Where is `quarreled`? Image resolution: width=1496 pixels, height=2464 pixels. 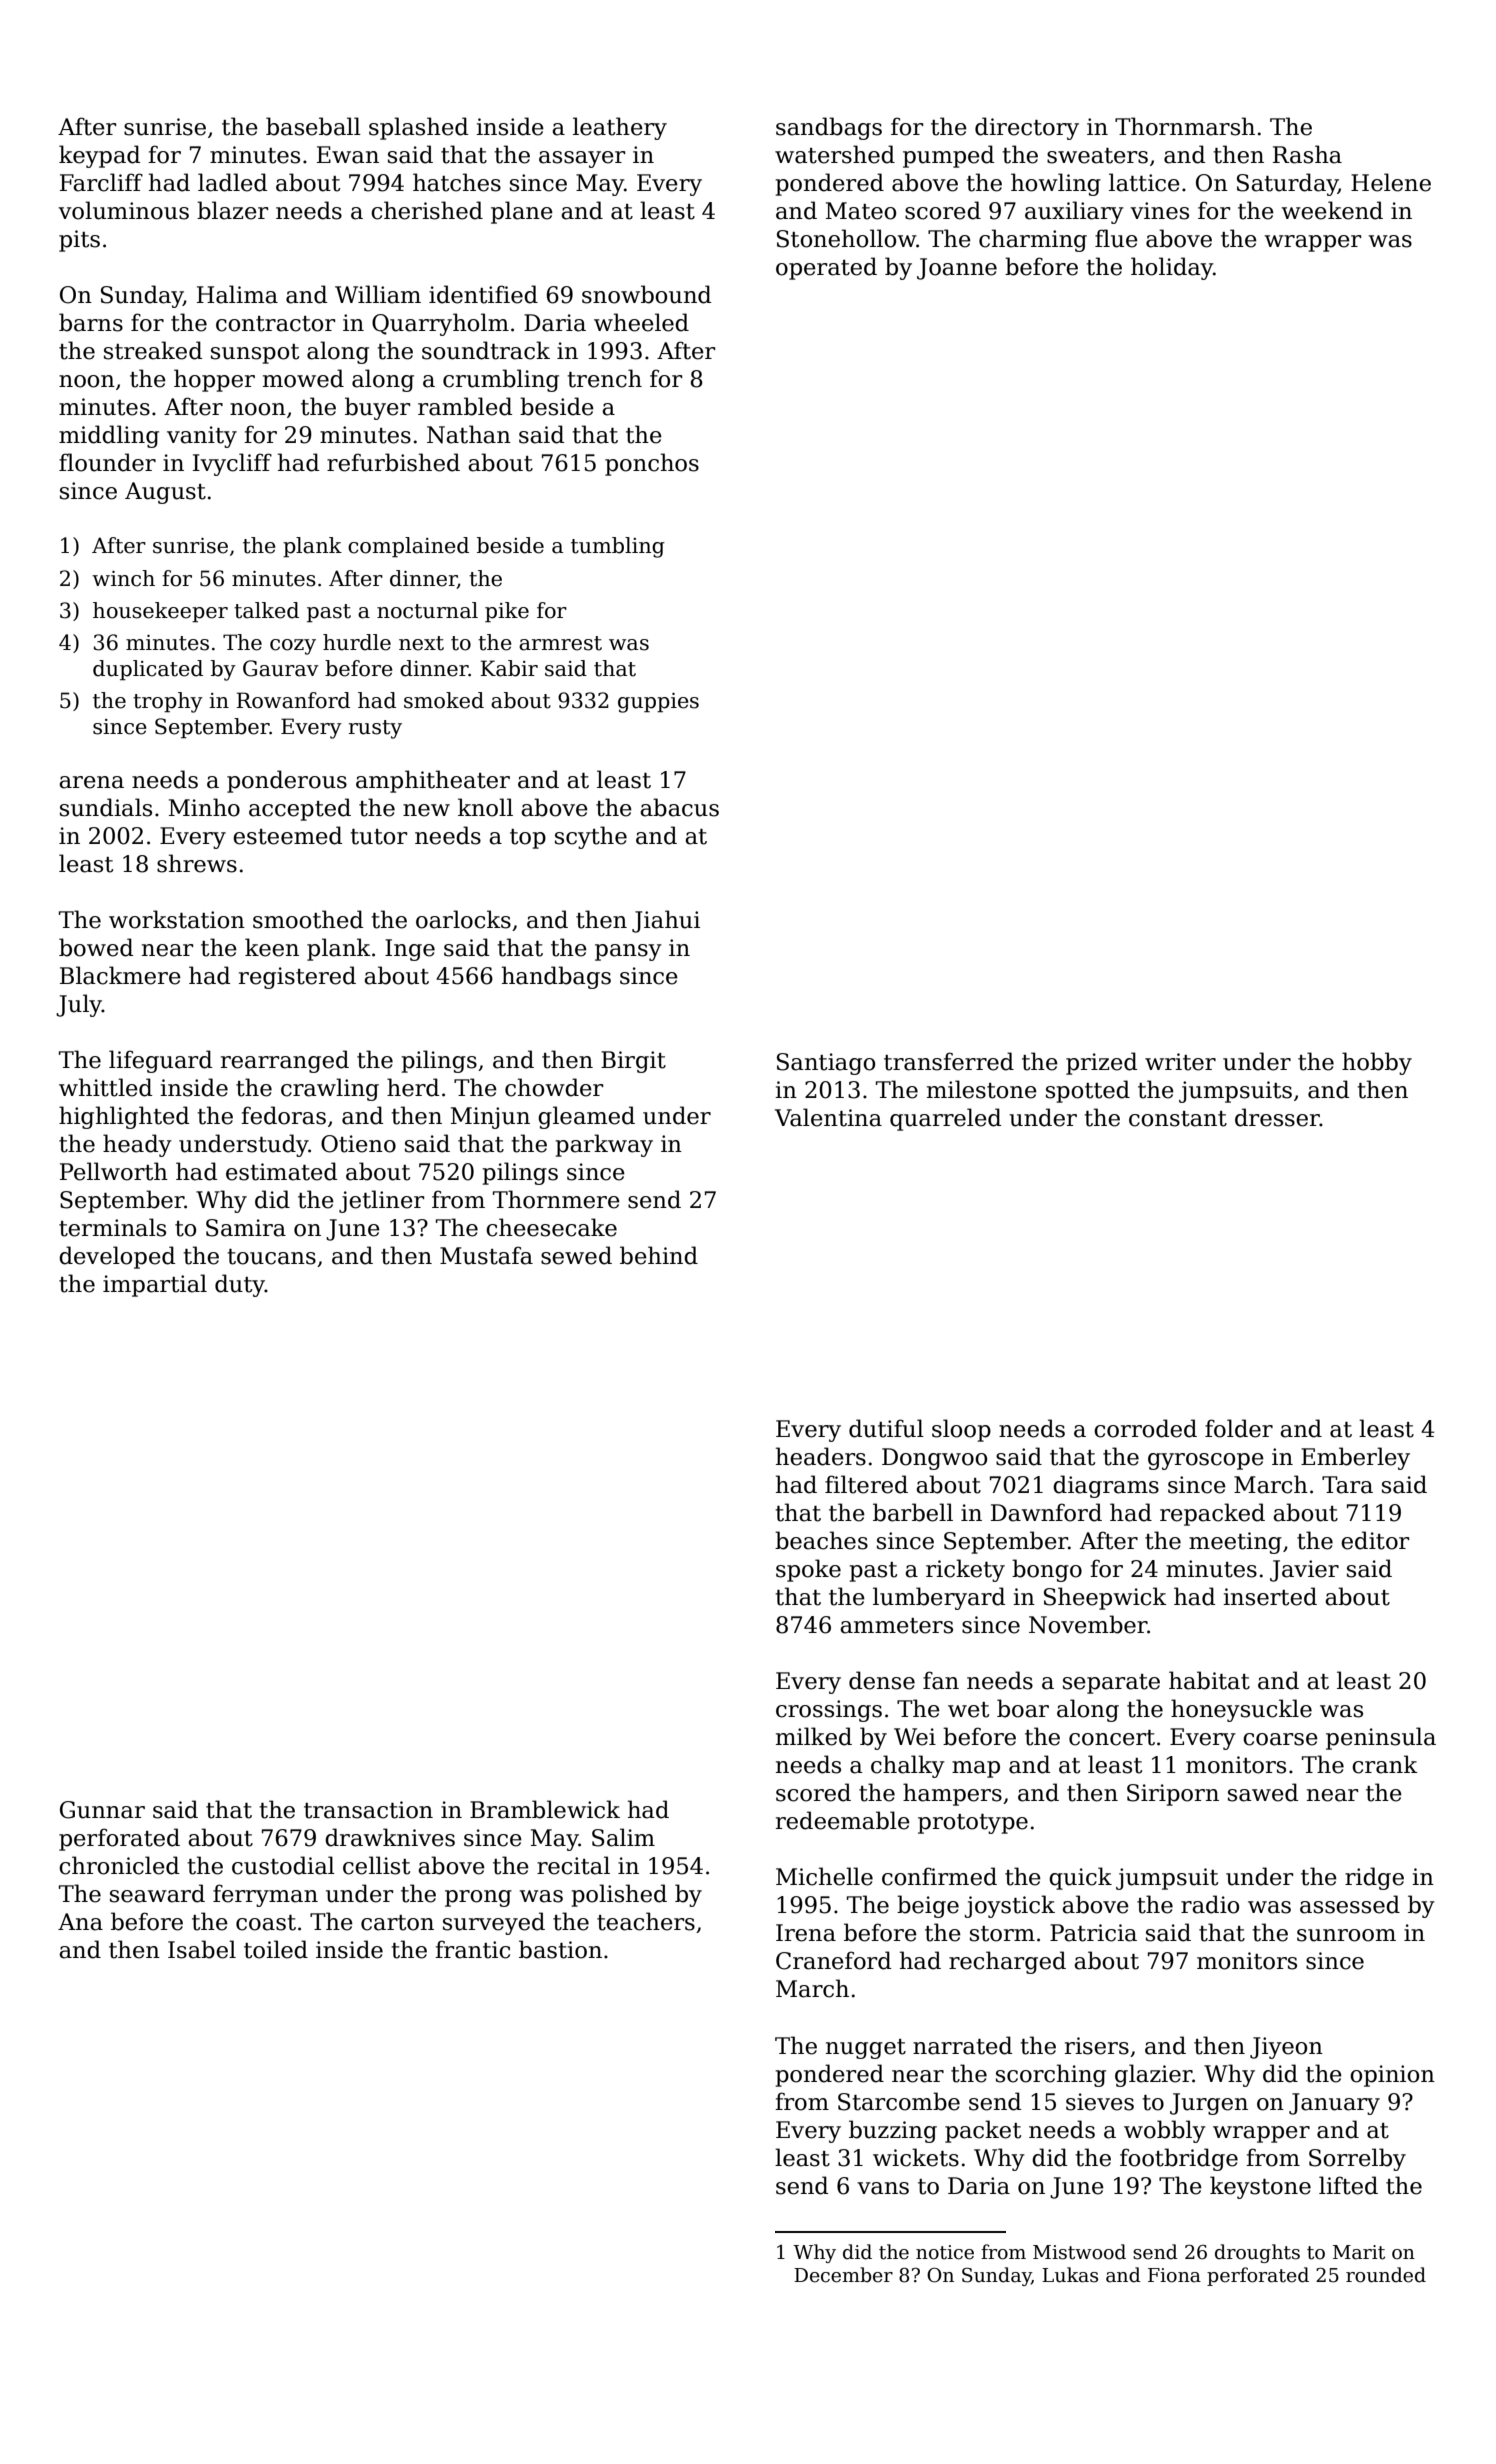 quarreled is located at coordinates (945, 1119).
